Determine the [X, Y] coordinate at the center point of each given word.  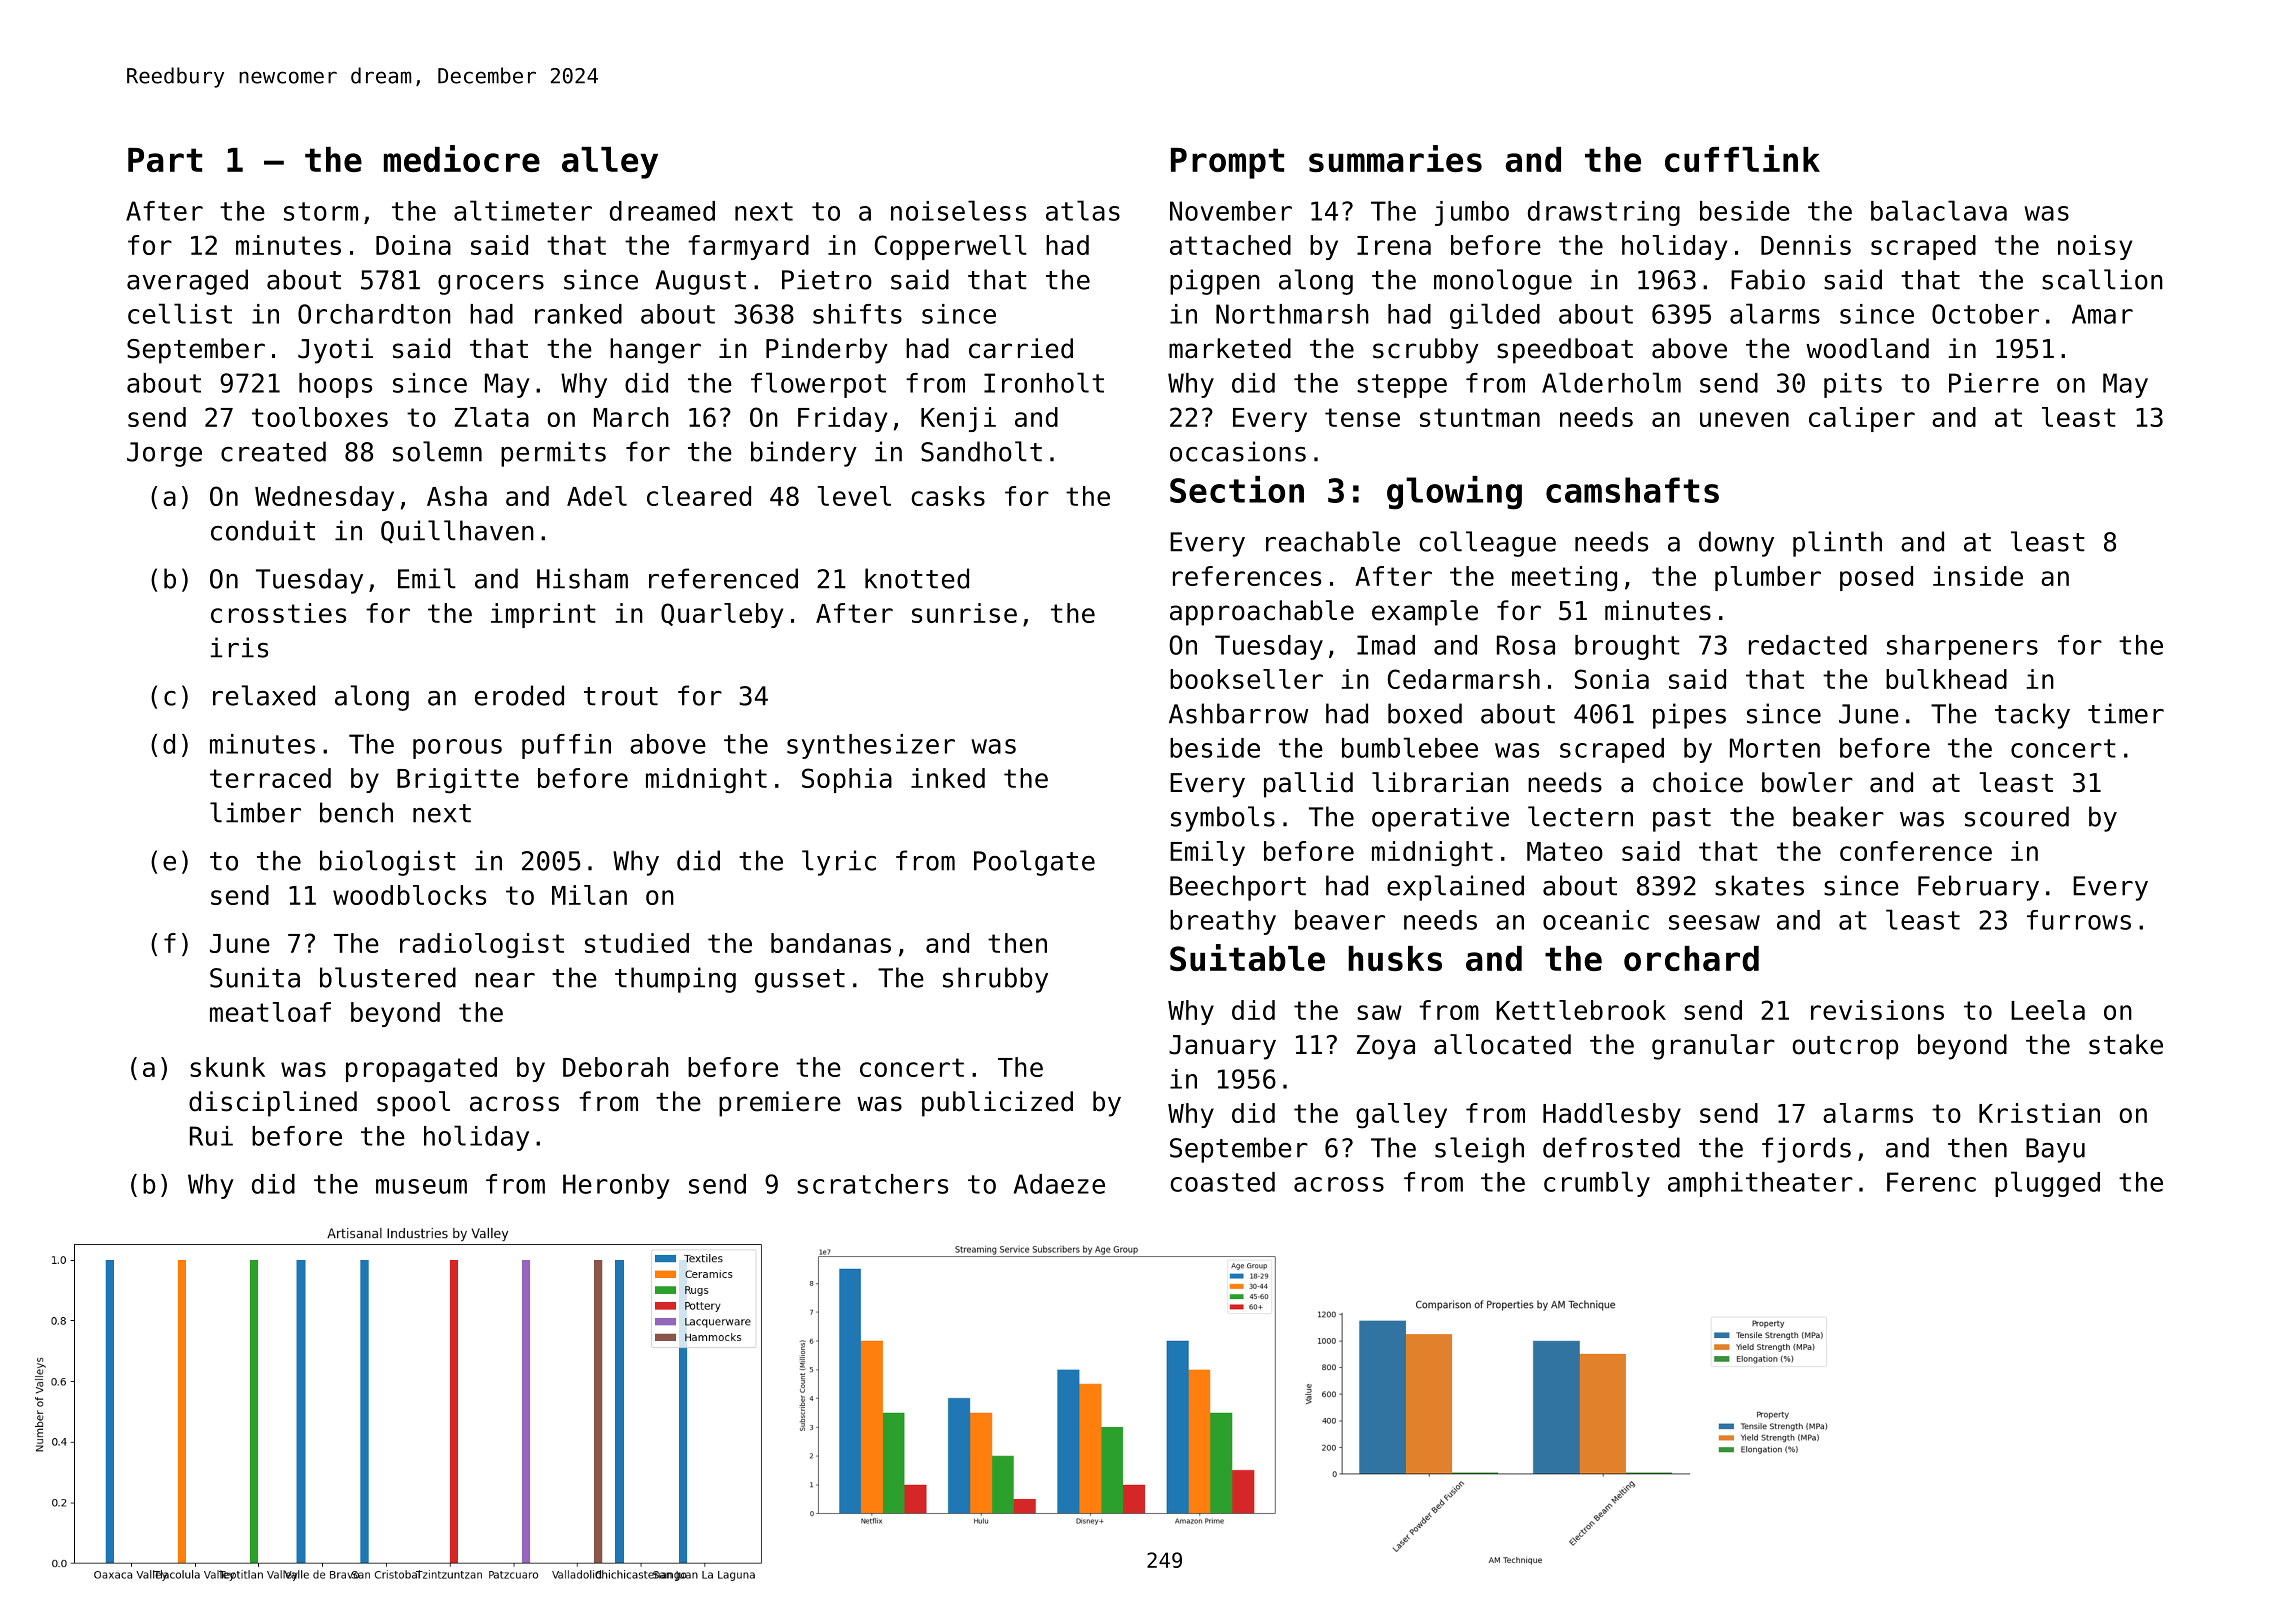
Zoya [1386, 1047]
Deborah [616, 1067]
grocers [491, 285]
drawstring [1604, 213]
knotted [917, 578]
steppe [1402, 386]
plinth [1837, 544]
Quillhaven [457, 532]
